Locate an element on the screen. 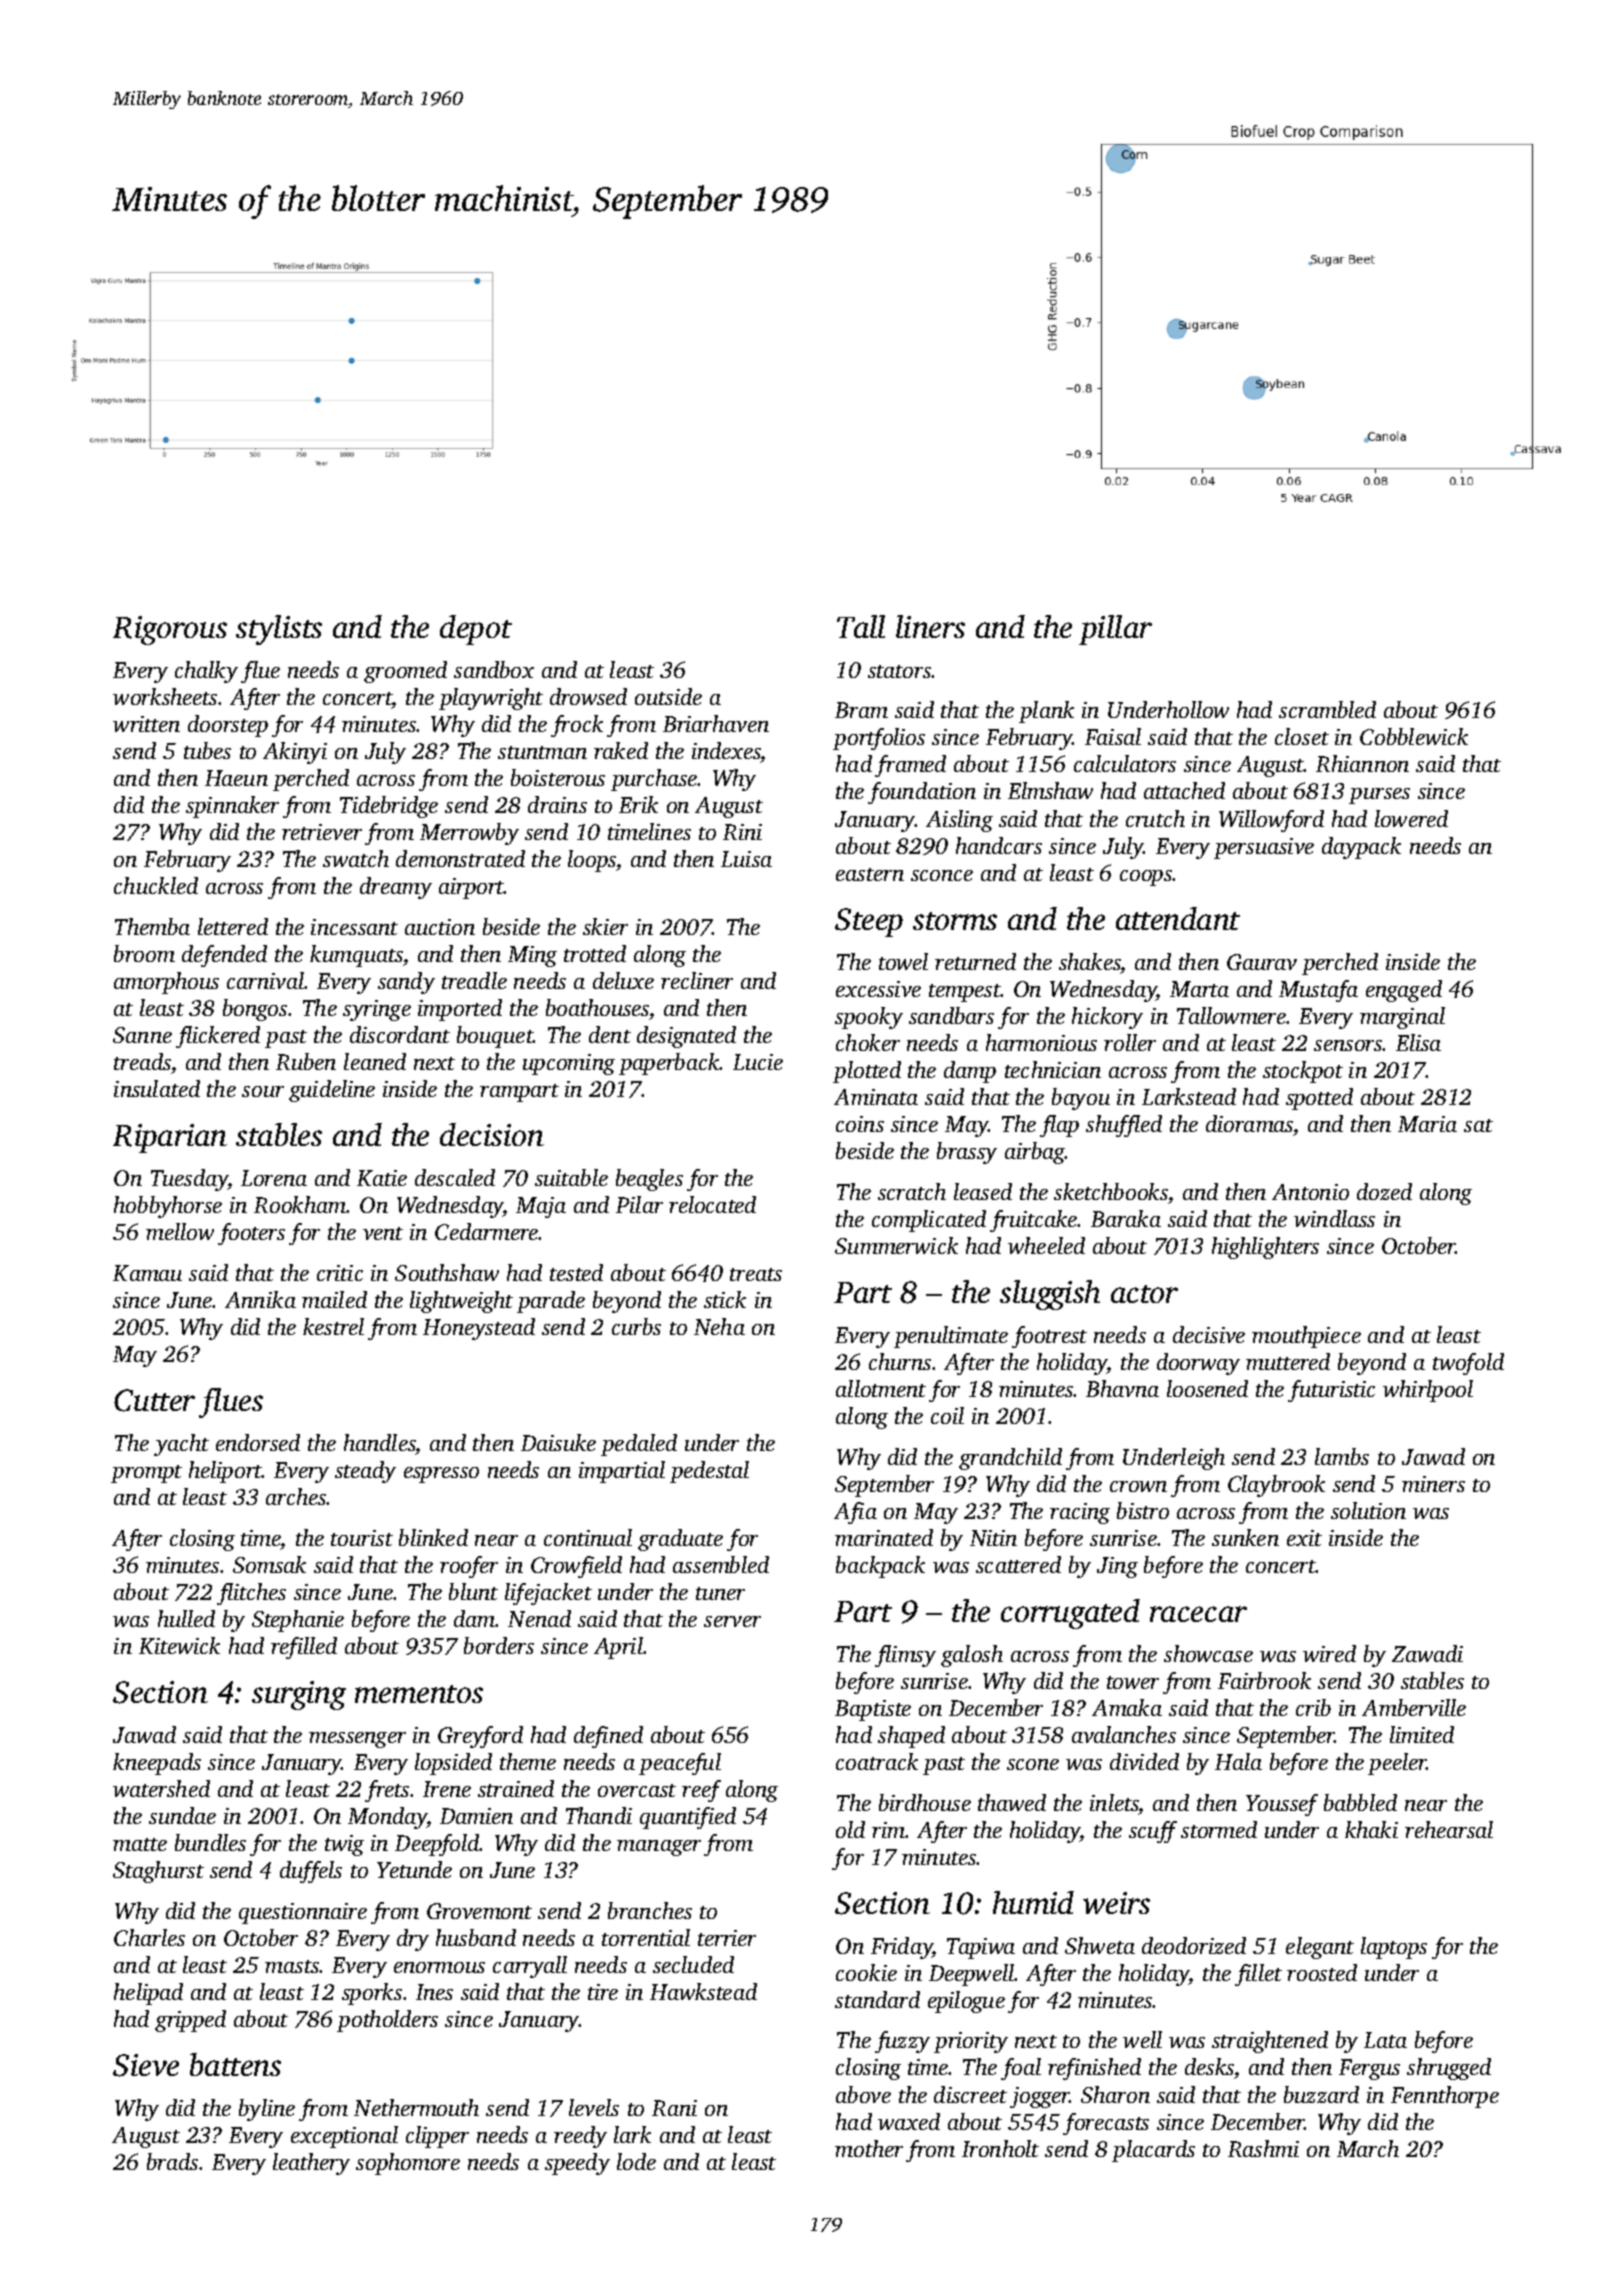 This screenshot has height=2292, width=1620. Akinyi is located at coordinates (295, 753).
